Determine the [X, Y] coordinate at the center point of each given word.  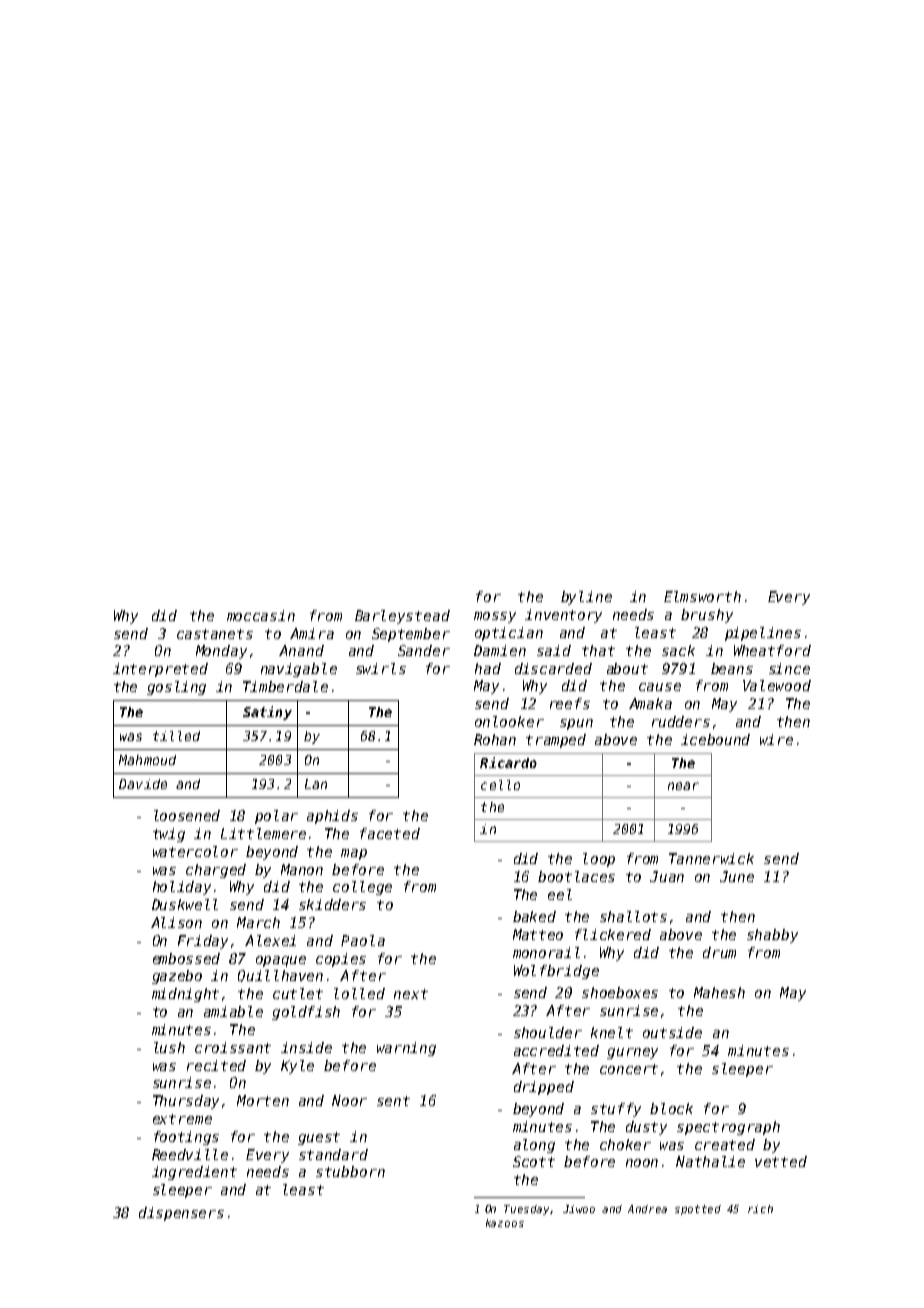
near [683, 786]
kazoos [505, 1223]
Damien [500, 650]
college [362, 888]
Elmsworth [702, 596]
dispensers [181, 1214]
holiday [182, 888]
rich [760, 1209]
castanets [215, 634]
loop [599, 860]
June [737, 876]
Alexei [270, 940]
